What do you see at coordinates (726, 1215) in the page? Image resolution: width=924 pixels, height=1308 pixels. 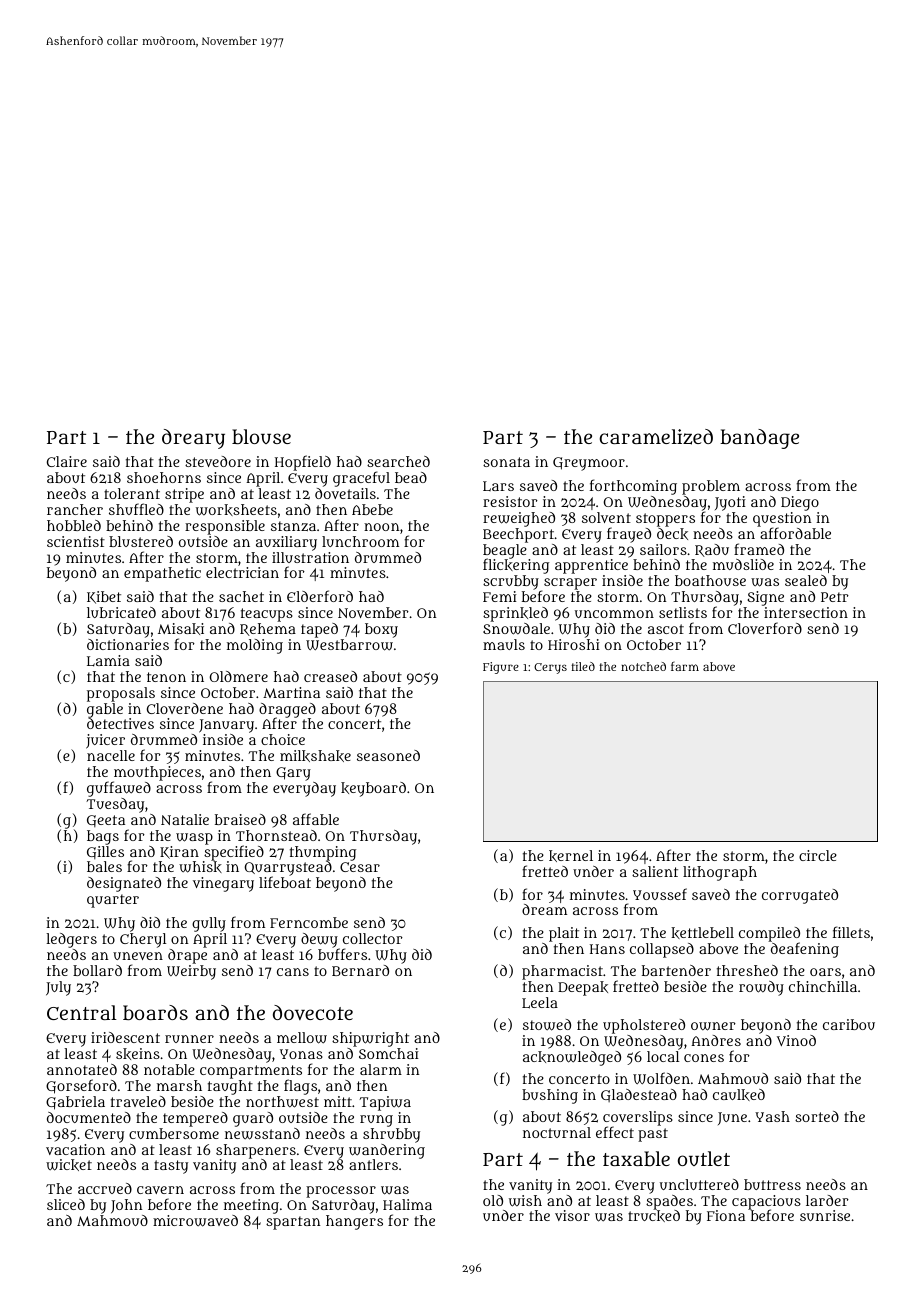 I see `Fiona` at bounding box center [726, 1215].
